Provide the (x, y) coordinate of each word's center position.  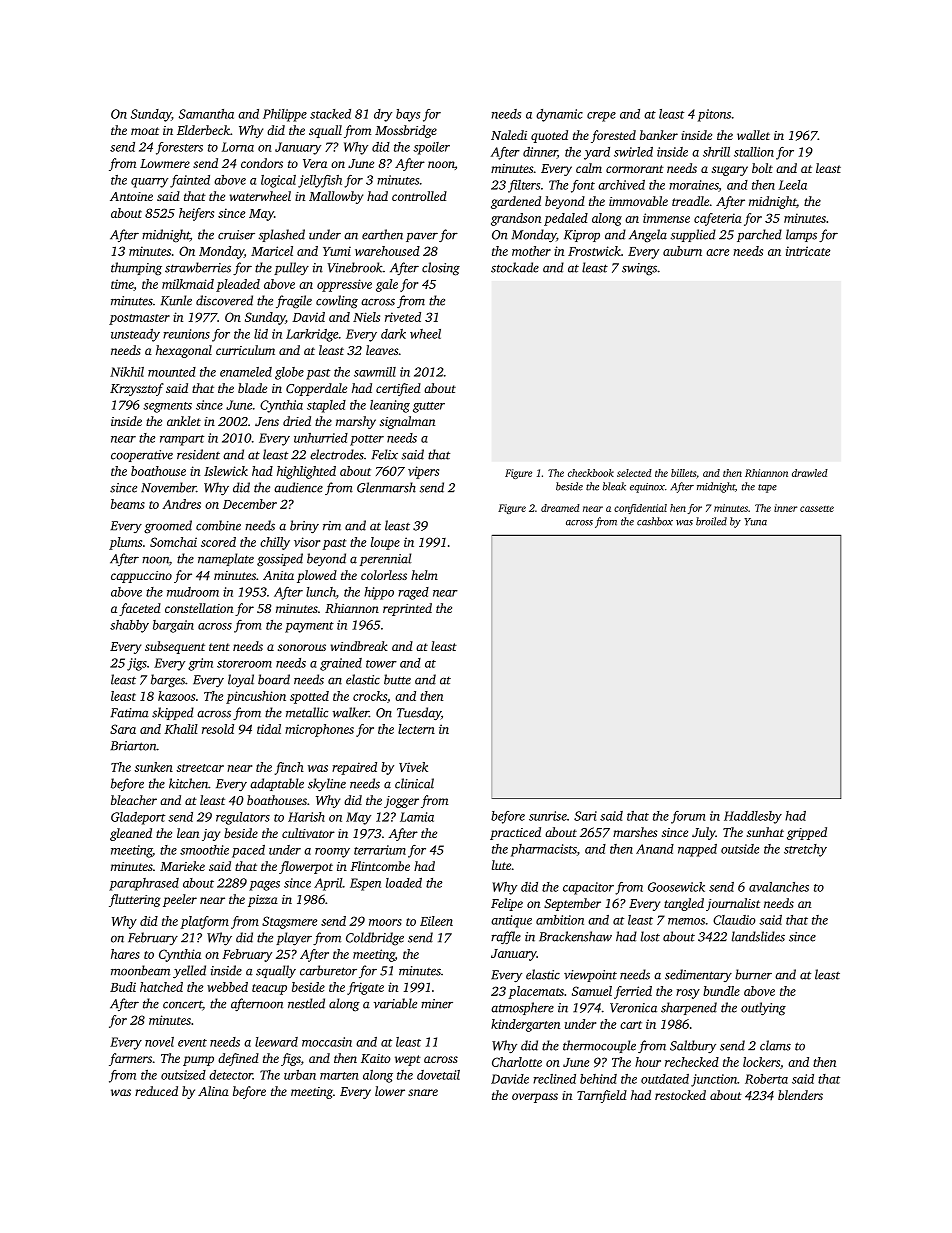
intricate (808, 251)
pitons (714, 115)
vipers (423, 472)
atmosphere (522, 1008)
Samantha (206, 114)
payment (309, 627)
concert (183, 1006)
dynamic (559, 115)
